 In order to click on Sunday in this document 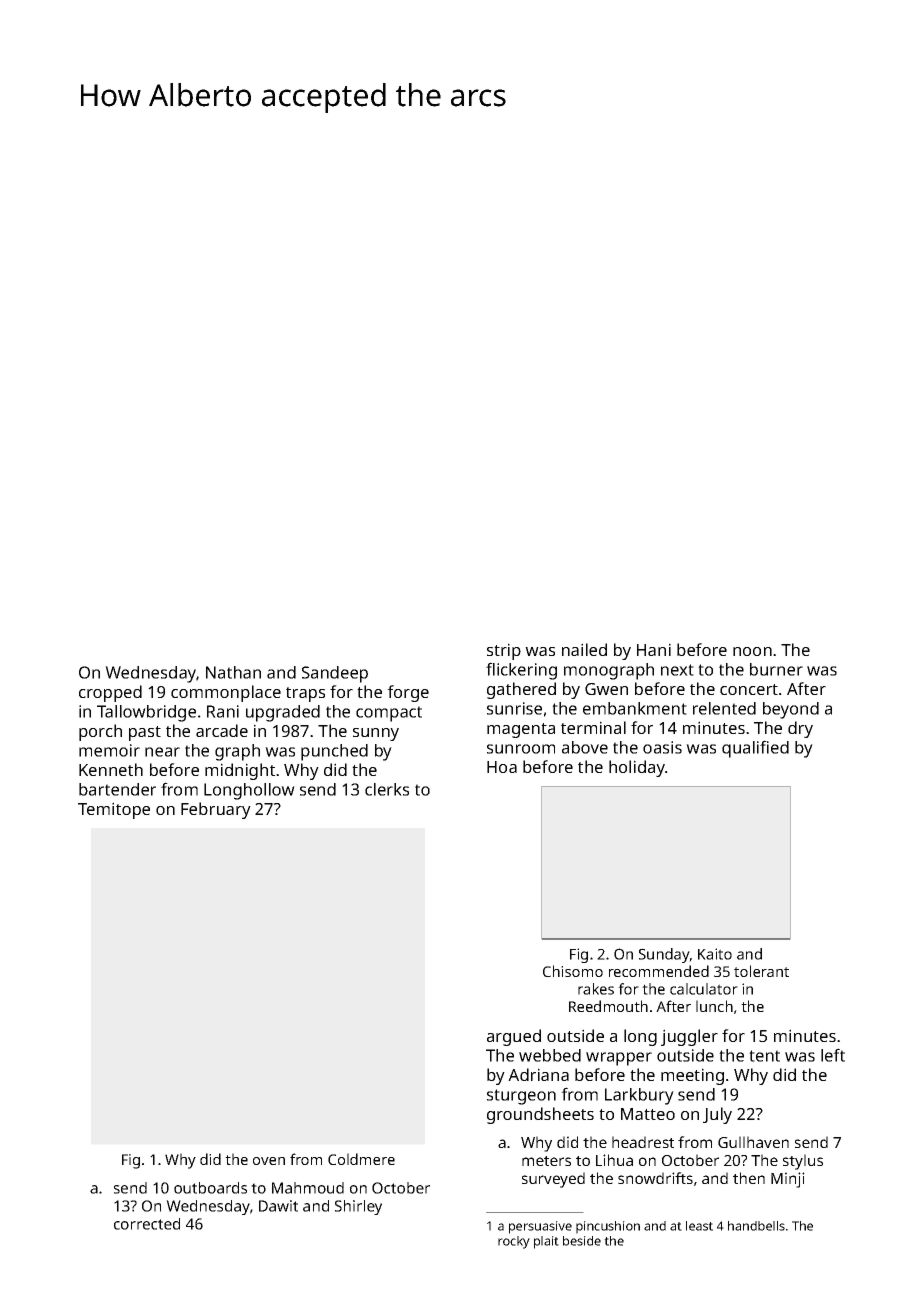, I will do `click(664, 955)`.
